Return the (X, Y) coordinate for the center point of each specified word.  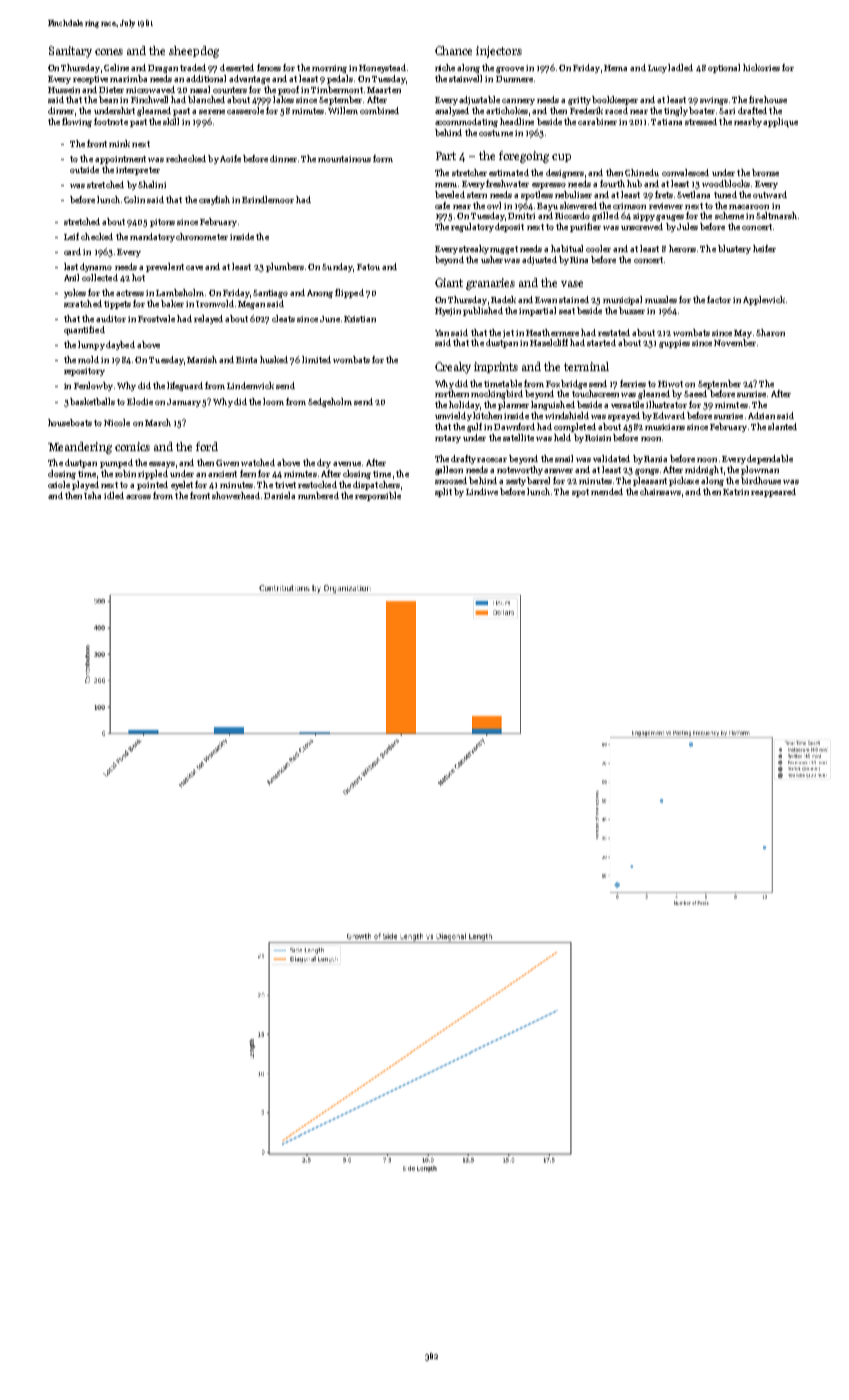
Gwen (227, 463)
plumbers (285, 267)
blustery (734, 249)
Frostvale (156, 318)
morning (329, 69)
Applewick (764, 300)
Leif (71, 236)
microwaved (150, 89)
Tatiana (666, 122)
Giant (449, 282)
